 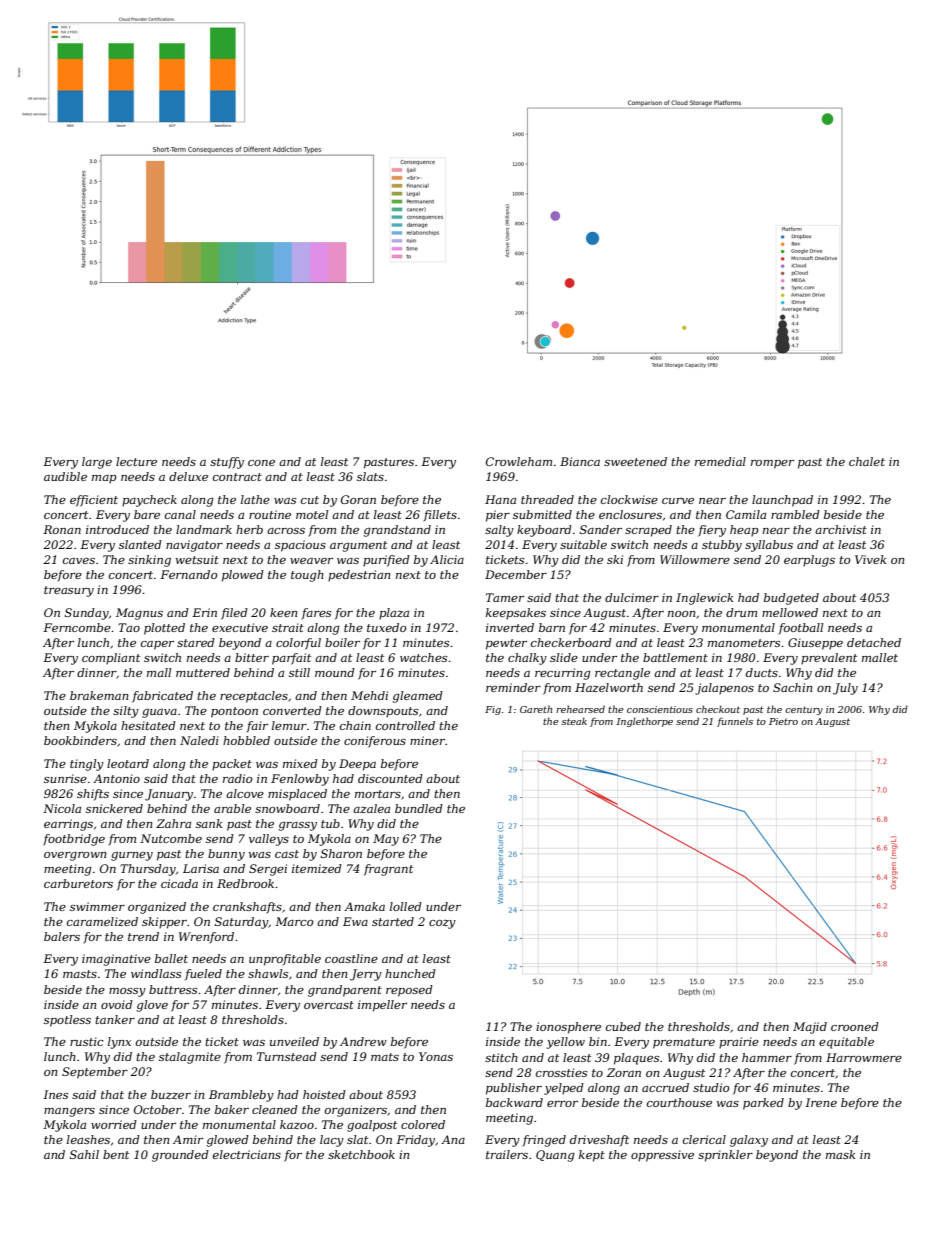 I want to click on detached, so click(x=874, y=642).
